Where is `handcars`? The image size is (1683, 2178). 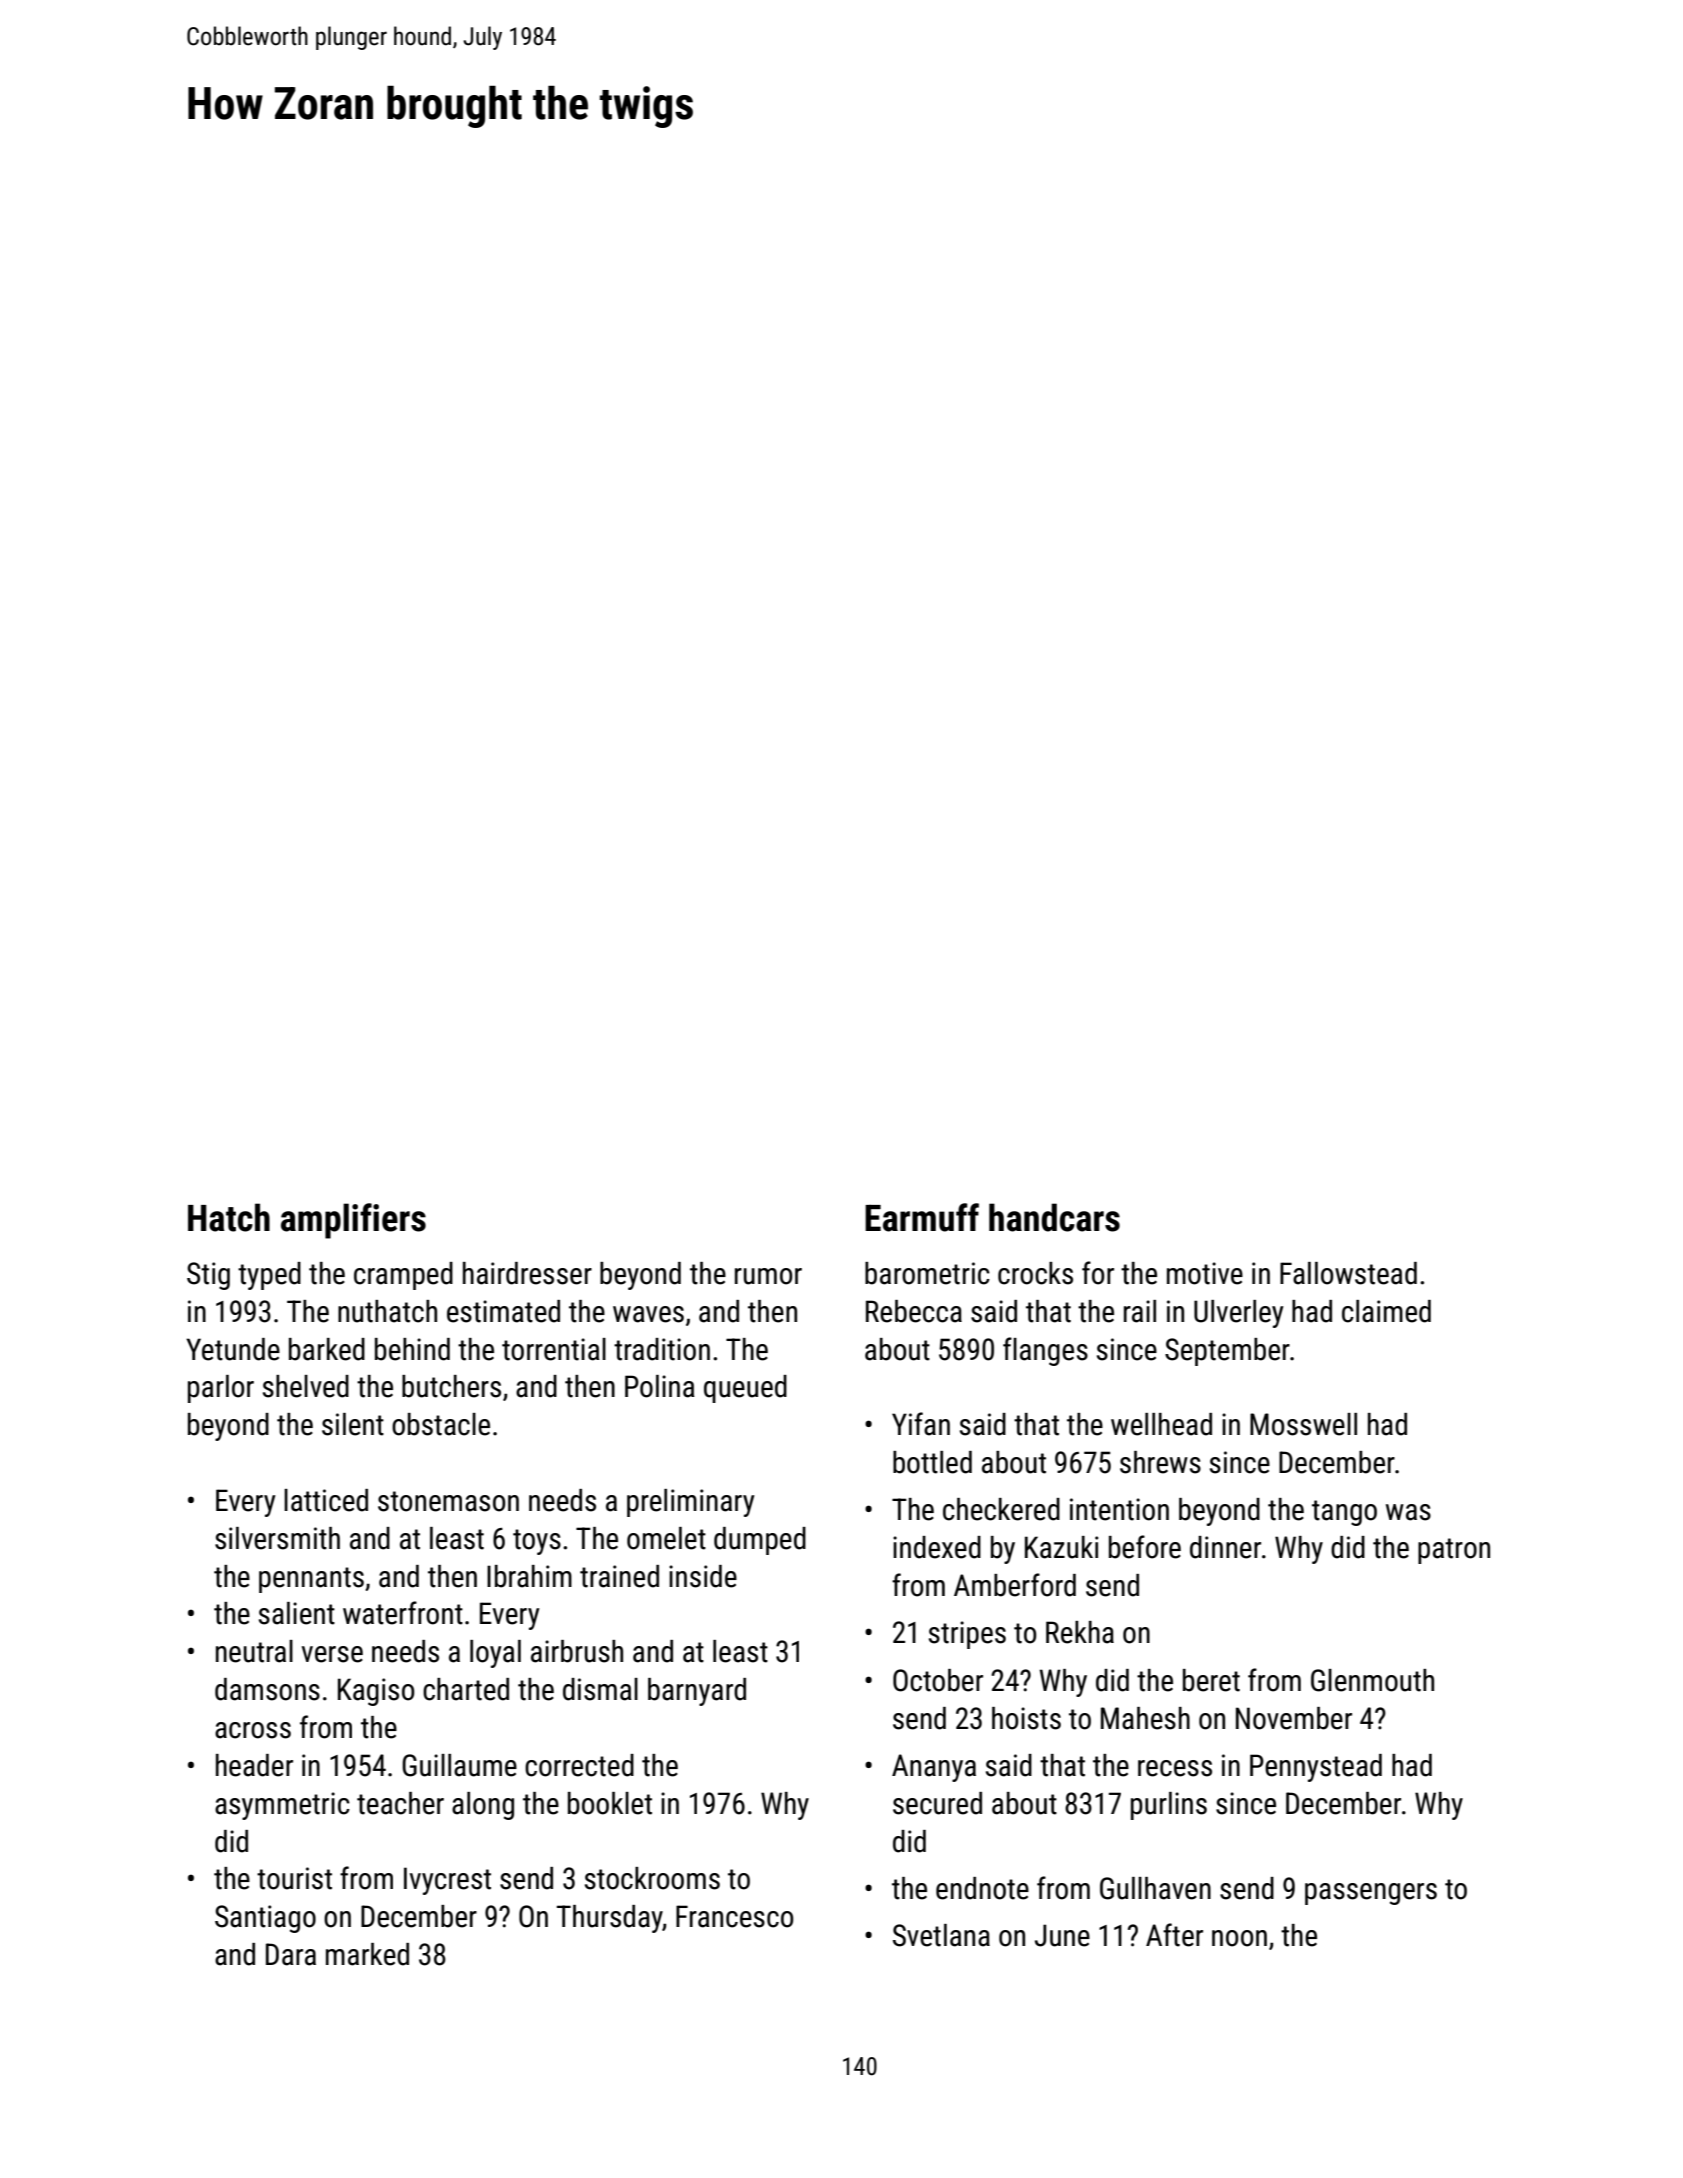 handcars is located at coordinates (1054, 1217).
